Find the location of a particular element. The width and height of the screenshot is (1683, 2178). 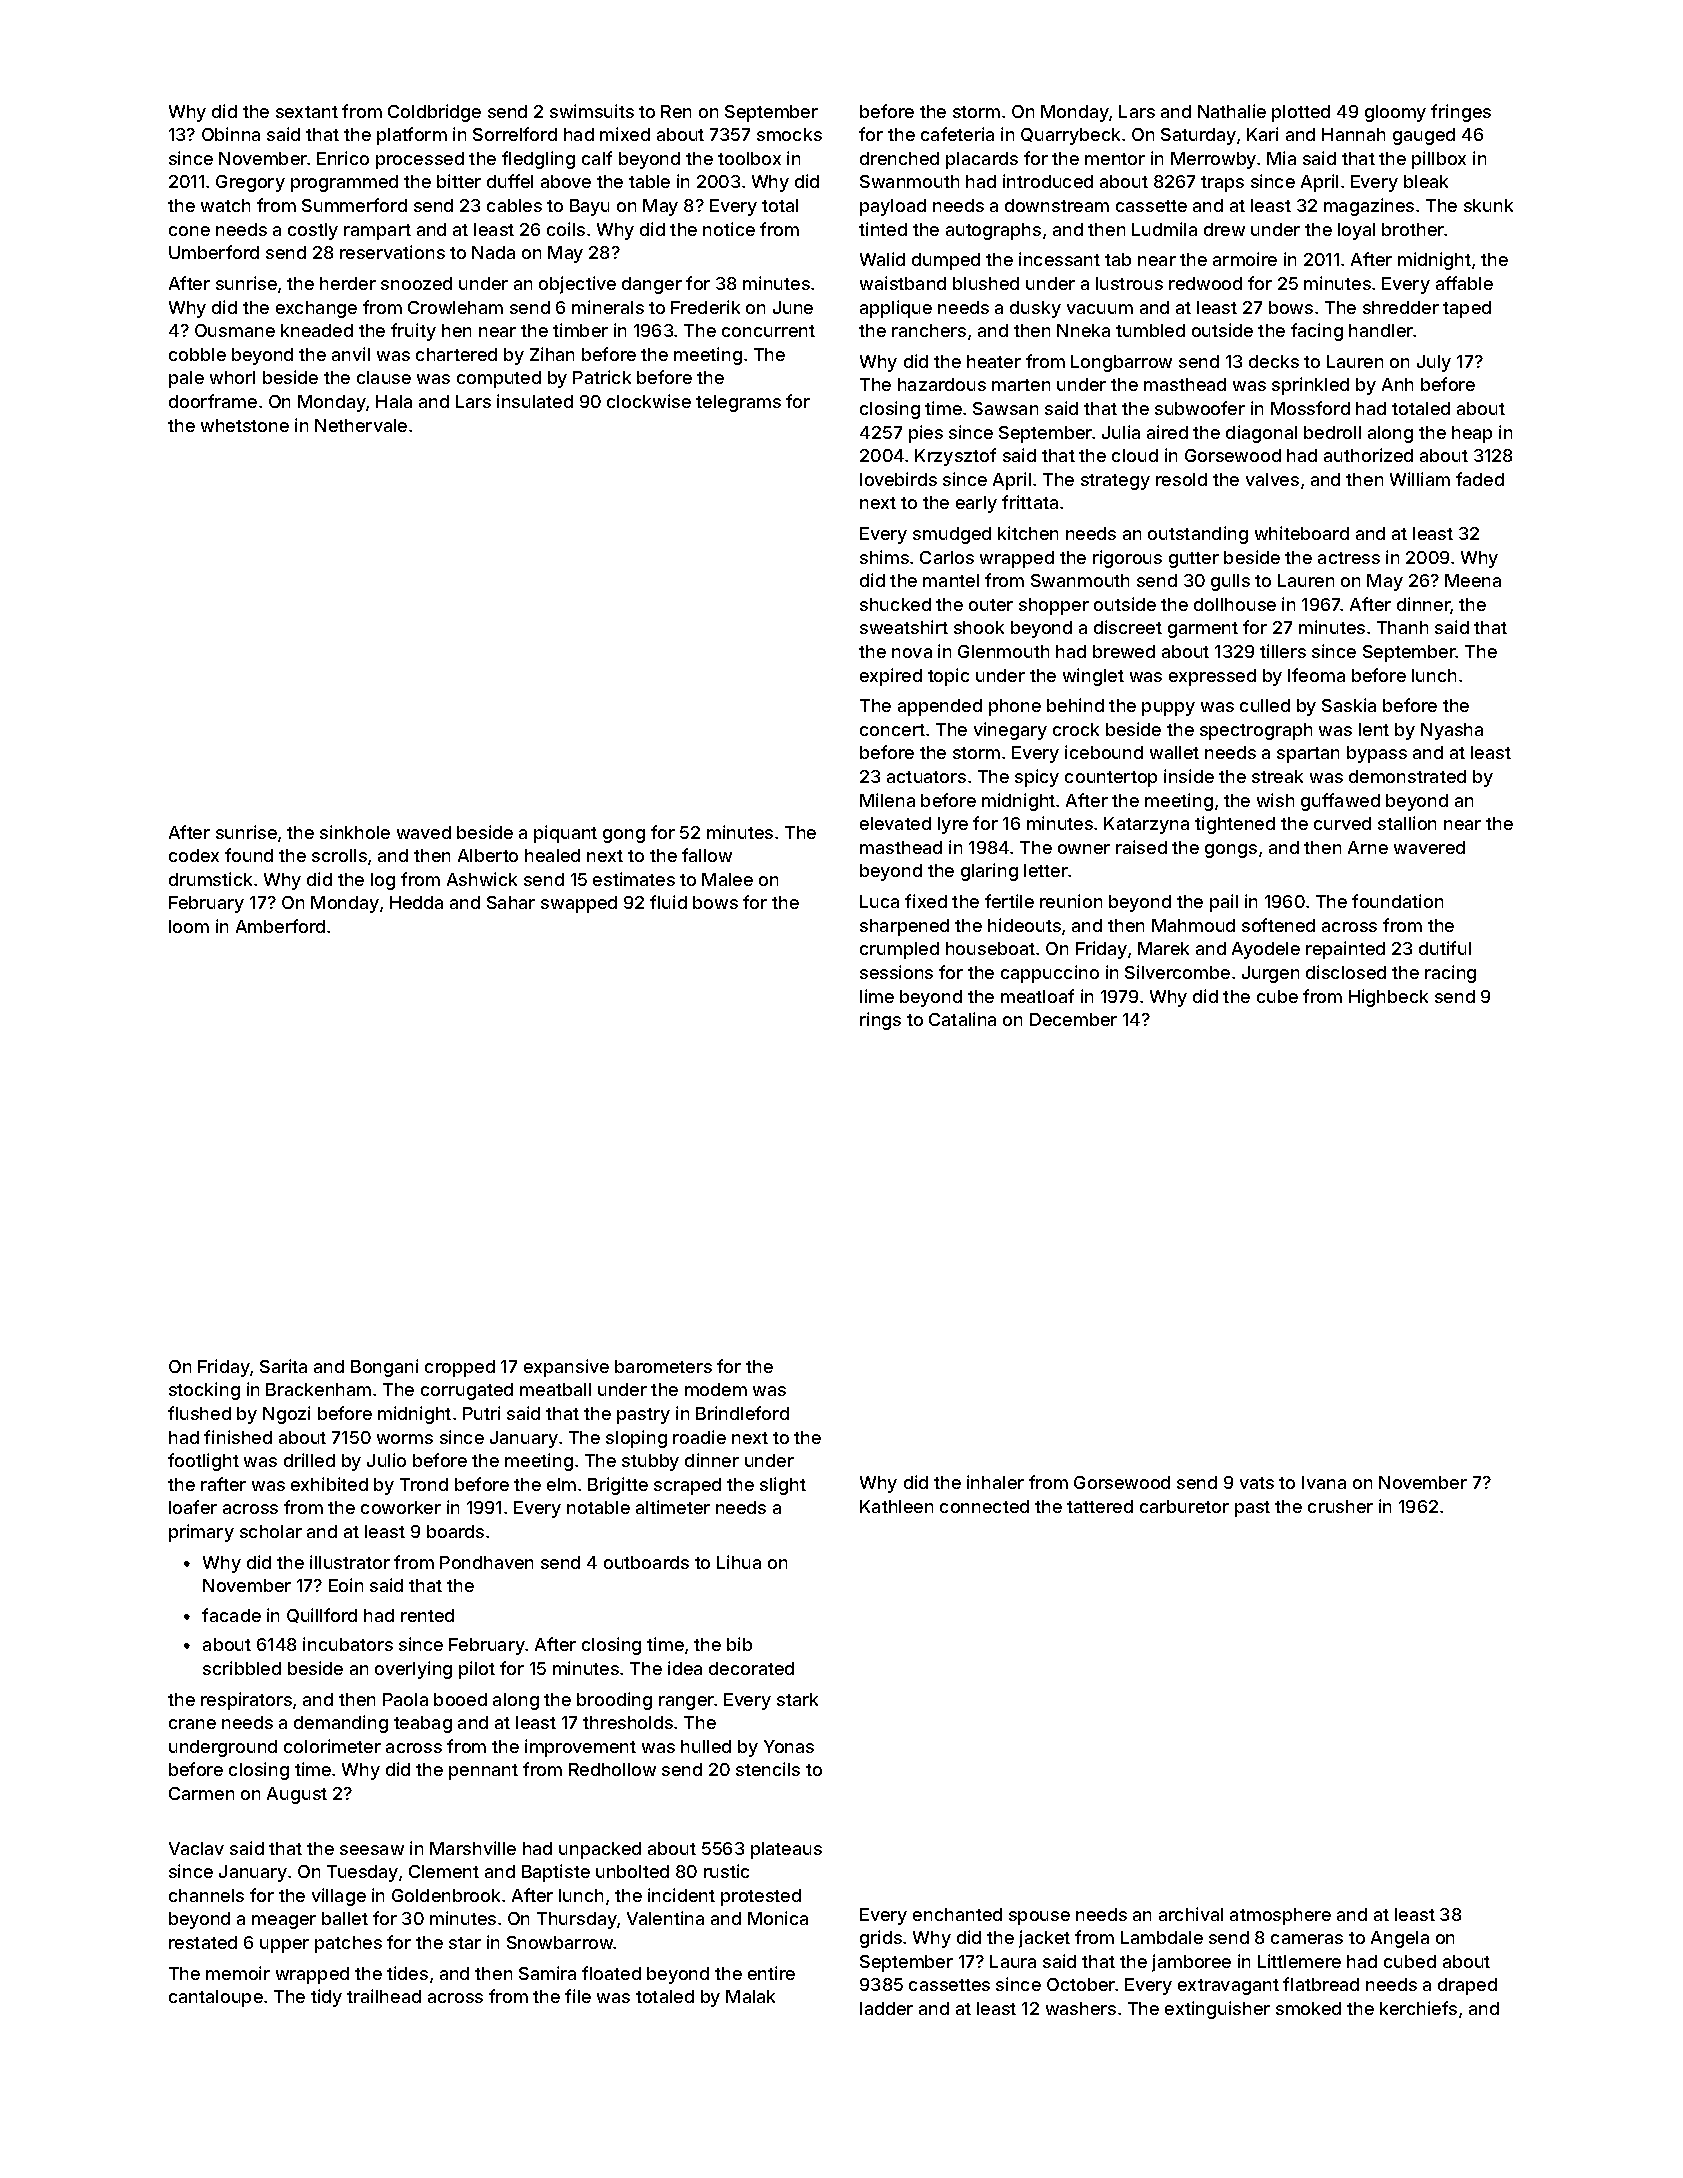

spectrograph is located at coordinates (1256, 731).
